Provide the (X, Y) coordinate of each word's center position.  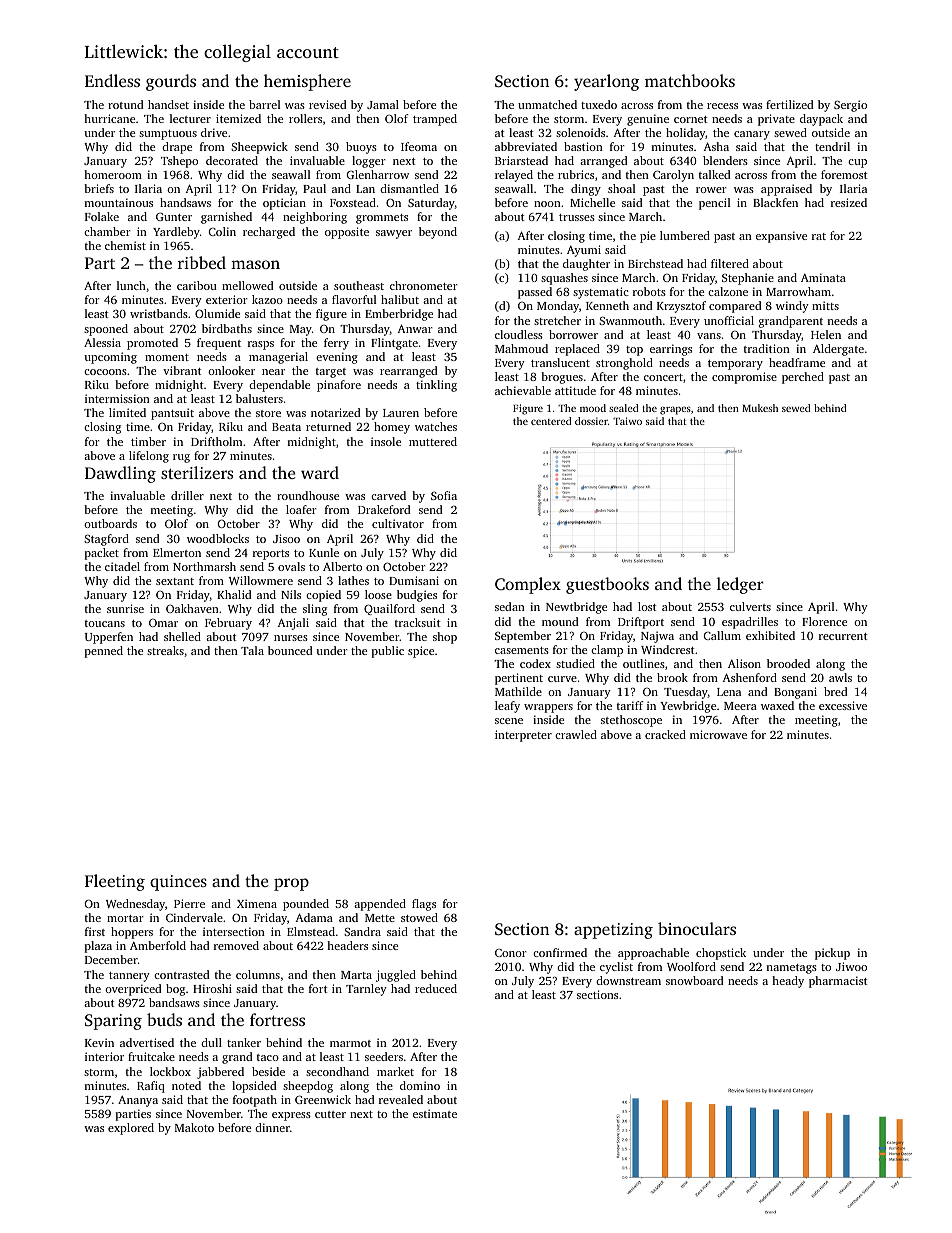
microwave (718, 734)
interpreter (523, 736)
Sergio (850, 106)
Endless (112, 80)
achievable (523, 390)
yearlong (606, 82)
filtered (730, 263)
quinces (178, 883)
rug (181, 458)
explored (131, 1129)
